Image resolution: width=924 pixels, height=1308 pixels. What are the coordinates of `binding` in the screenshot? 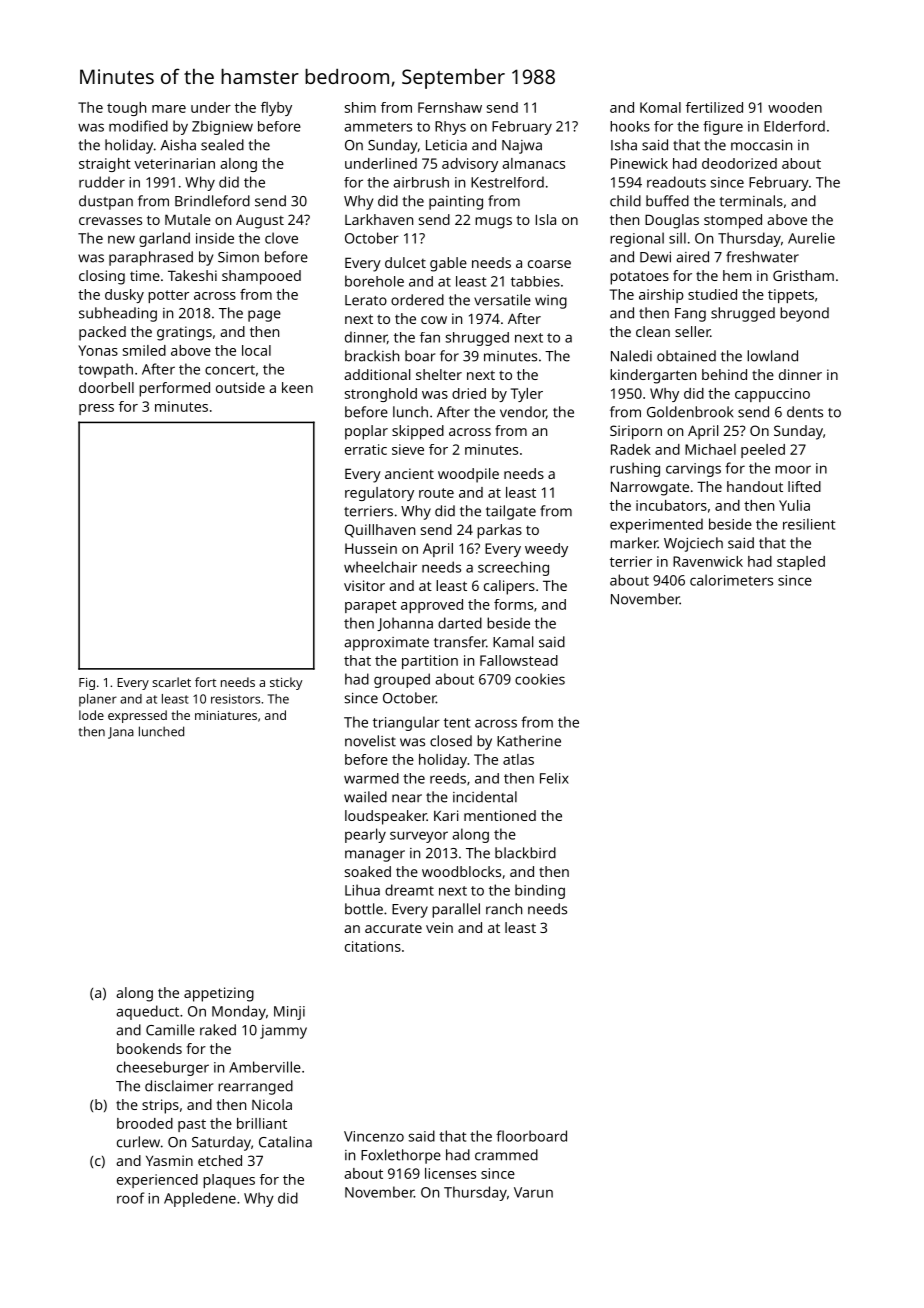 It's located at (540, 891).
